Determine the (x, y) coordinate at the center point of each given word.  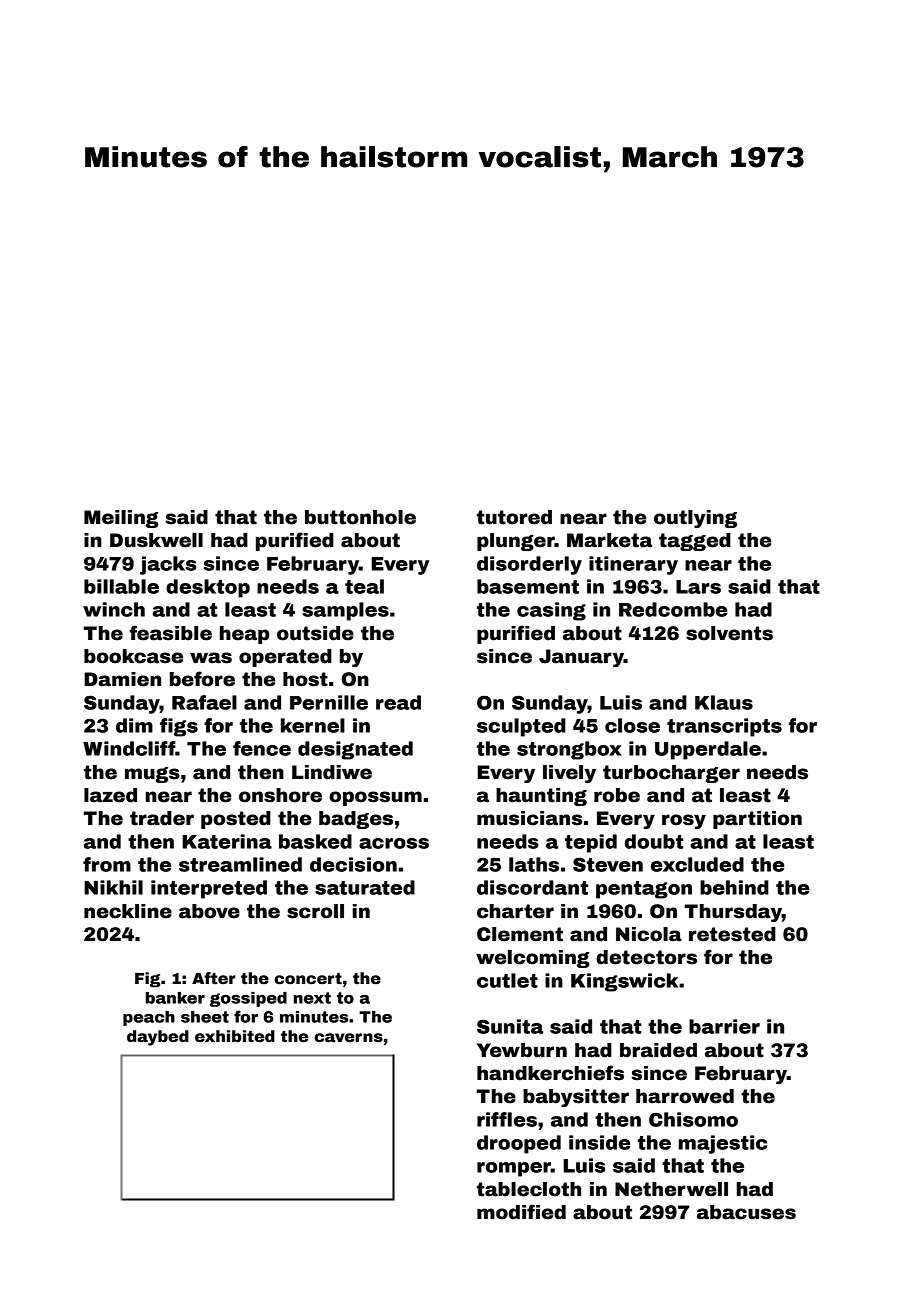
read (398, 702)
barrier (724, 1026)
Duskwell (156, 540)
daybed (158, 1038)
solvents (729, 633)
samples (345, 611)
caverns (348, 1038)
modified (521, 1212)
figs (179, 727)
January (581, 658)
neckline (128, 911)
